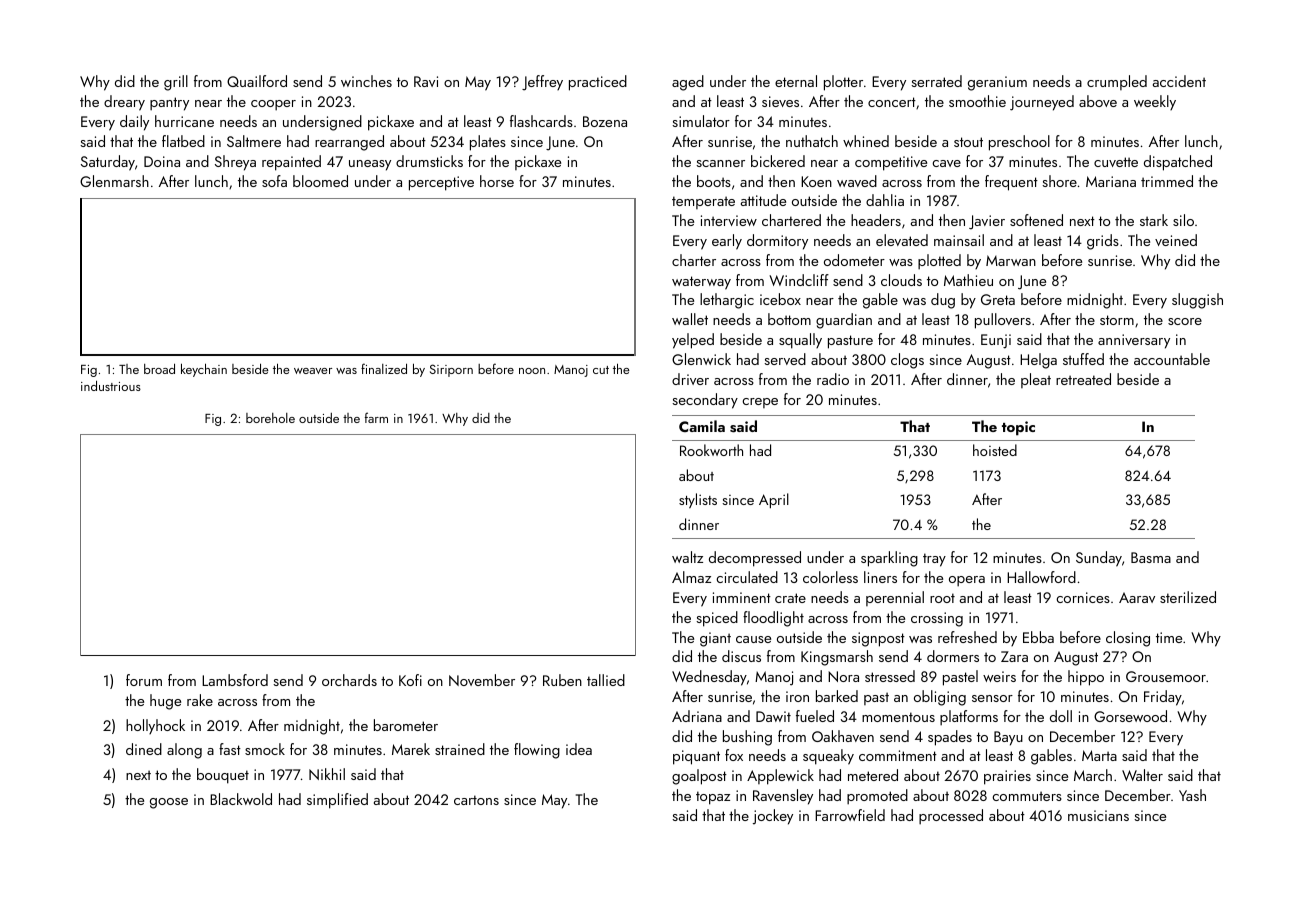 The height and width of the document is (924, 1308). What do you see at coordinates (1167, 181) in the document?
I see `trimmed` at bounding box center [1167, 181].
